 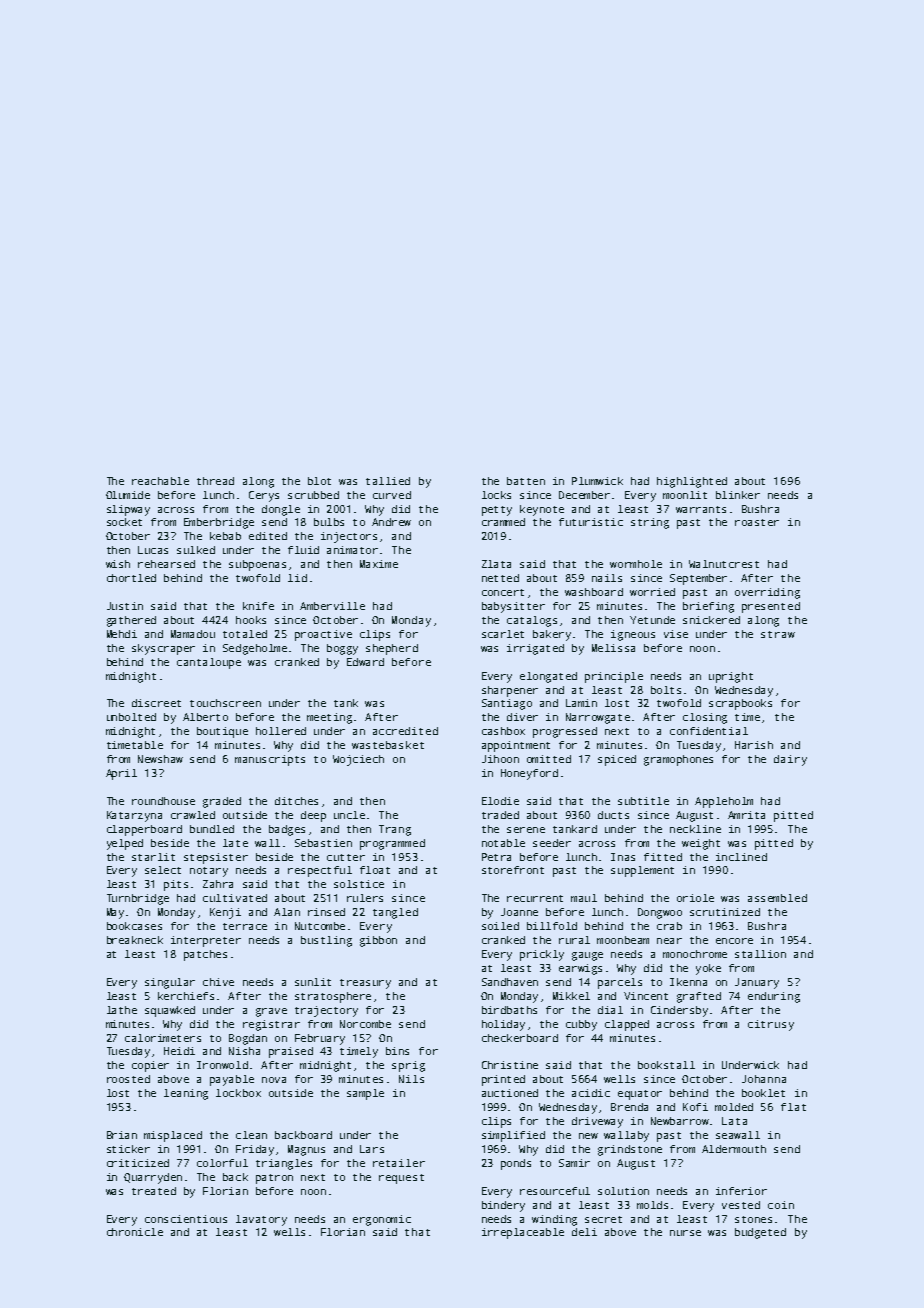 What do you see at coordinates (692, 482) in the screenshot?
I see `highlighted` at bounding box center [692, 482].
